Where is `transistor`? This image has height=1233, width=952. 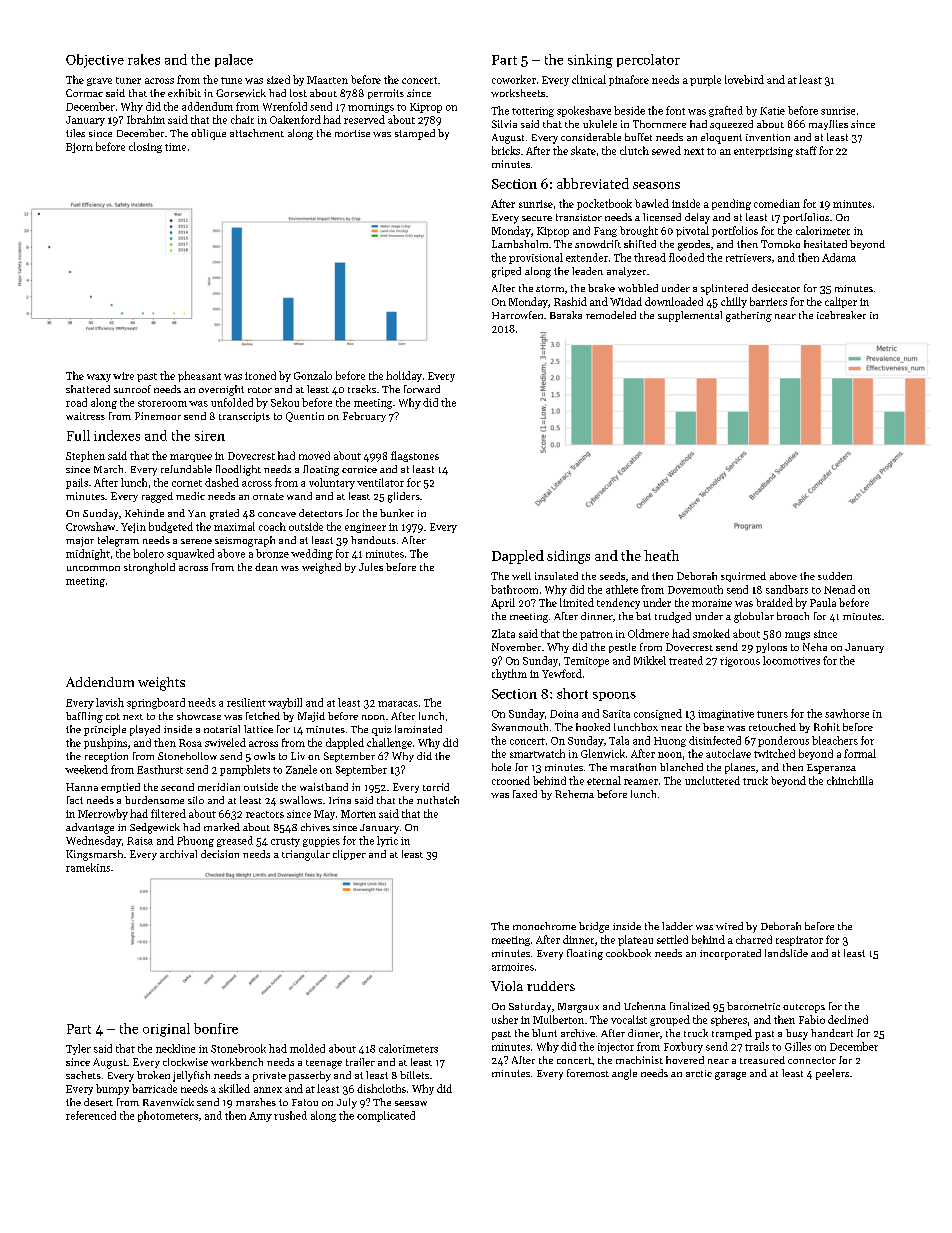
transistor is located at coordinates (579, 217).
